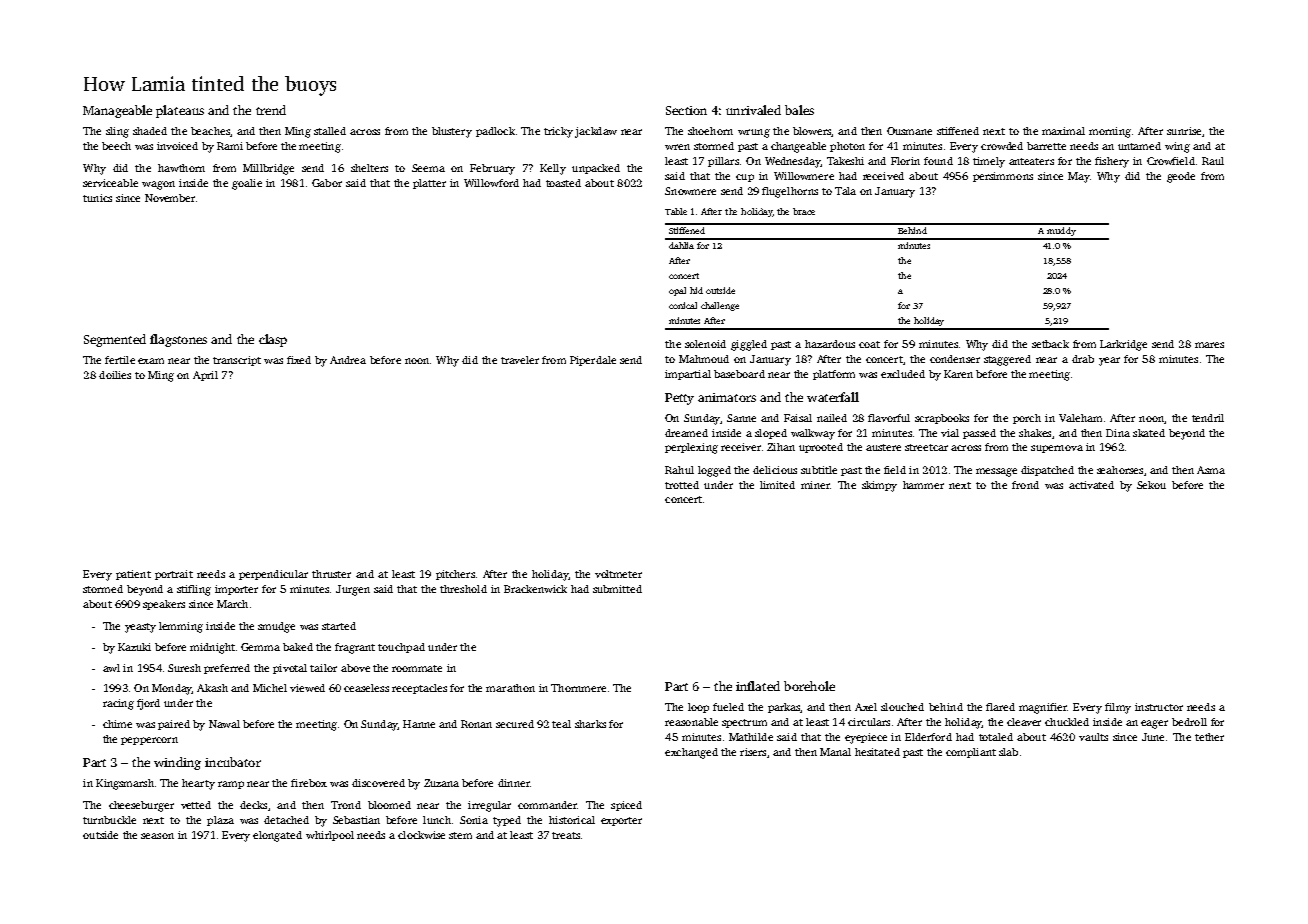 This document has height=924, width=1308. I want to click on miner, so click(815, 485).
